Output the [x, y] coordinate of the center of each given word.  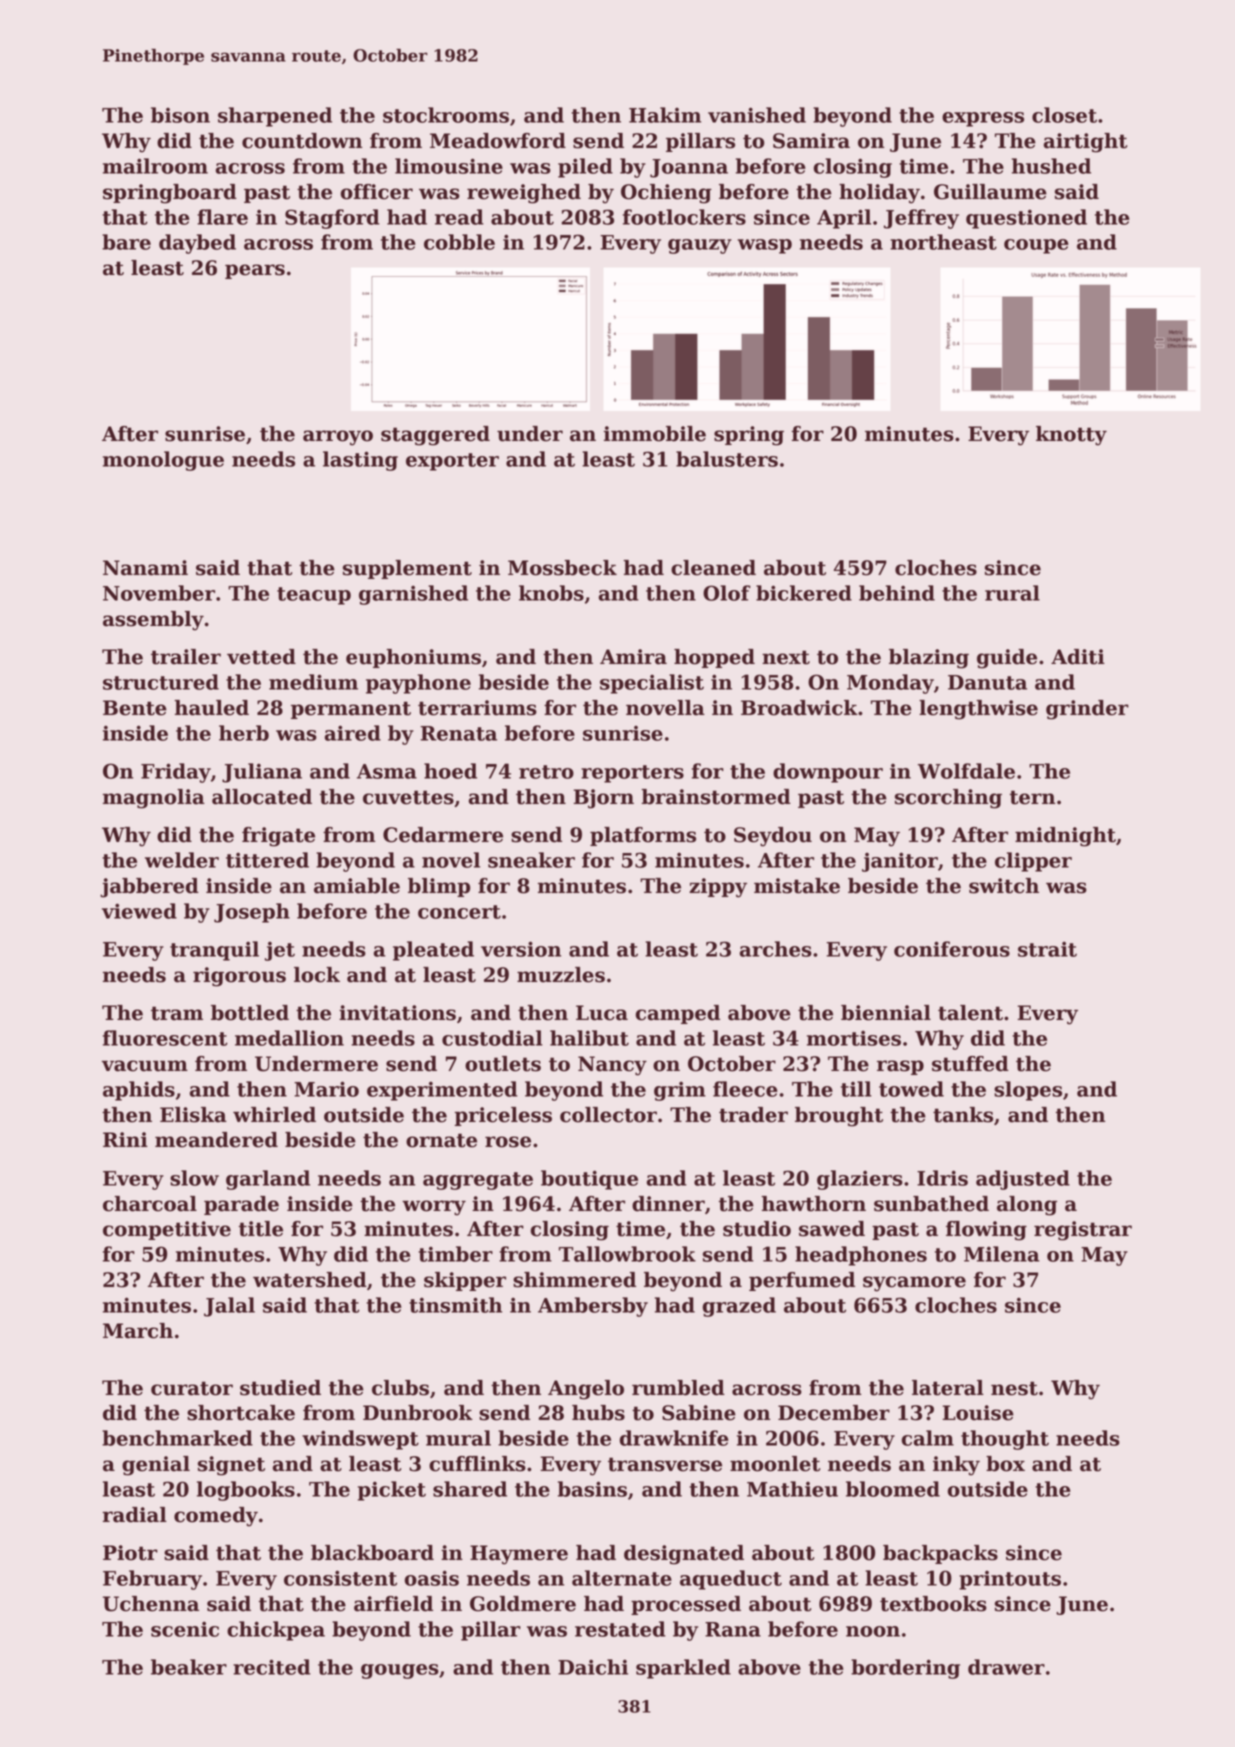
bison [180, 115]
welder [182, 860]
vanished [757, 115]
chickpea [276, 1631]
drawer [1006, 1667]
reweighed [524, 194]
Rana [733, 1629]
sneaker [531, 860]
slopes [1028, 1091]
